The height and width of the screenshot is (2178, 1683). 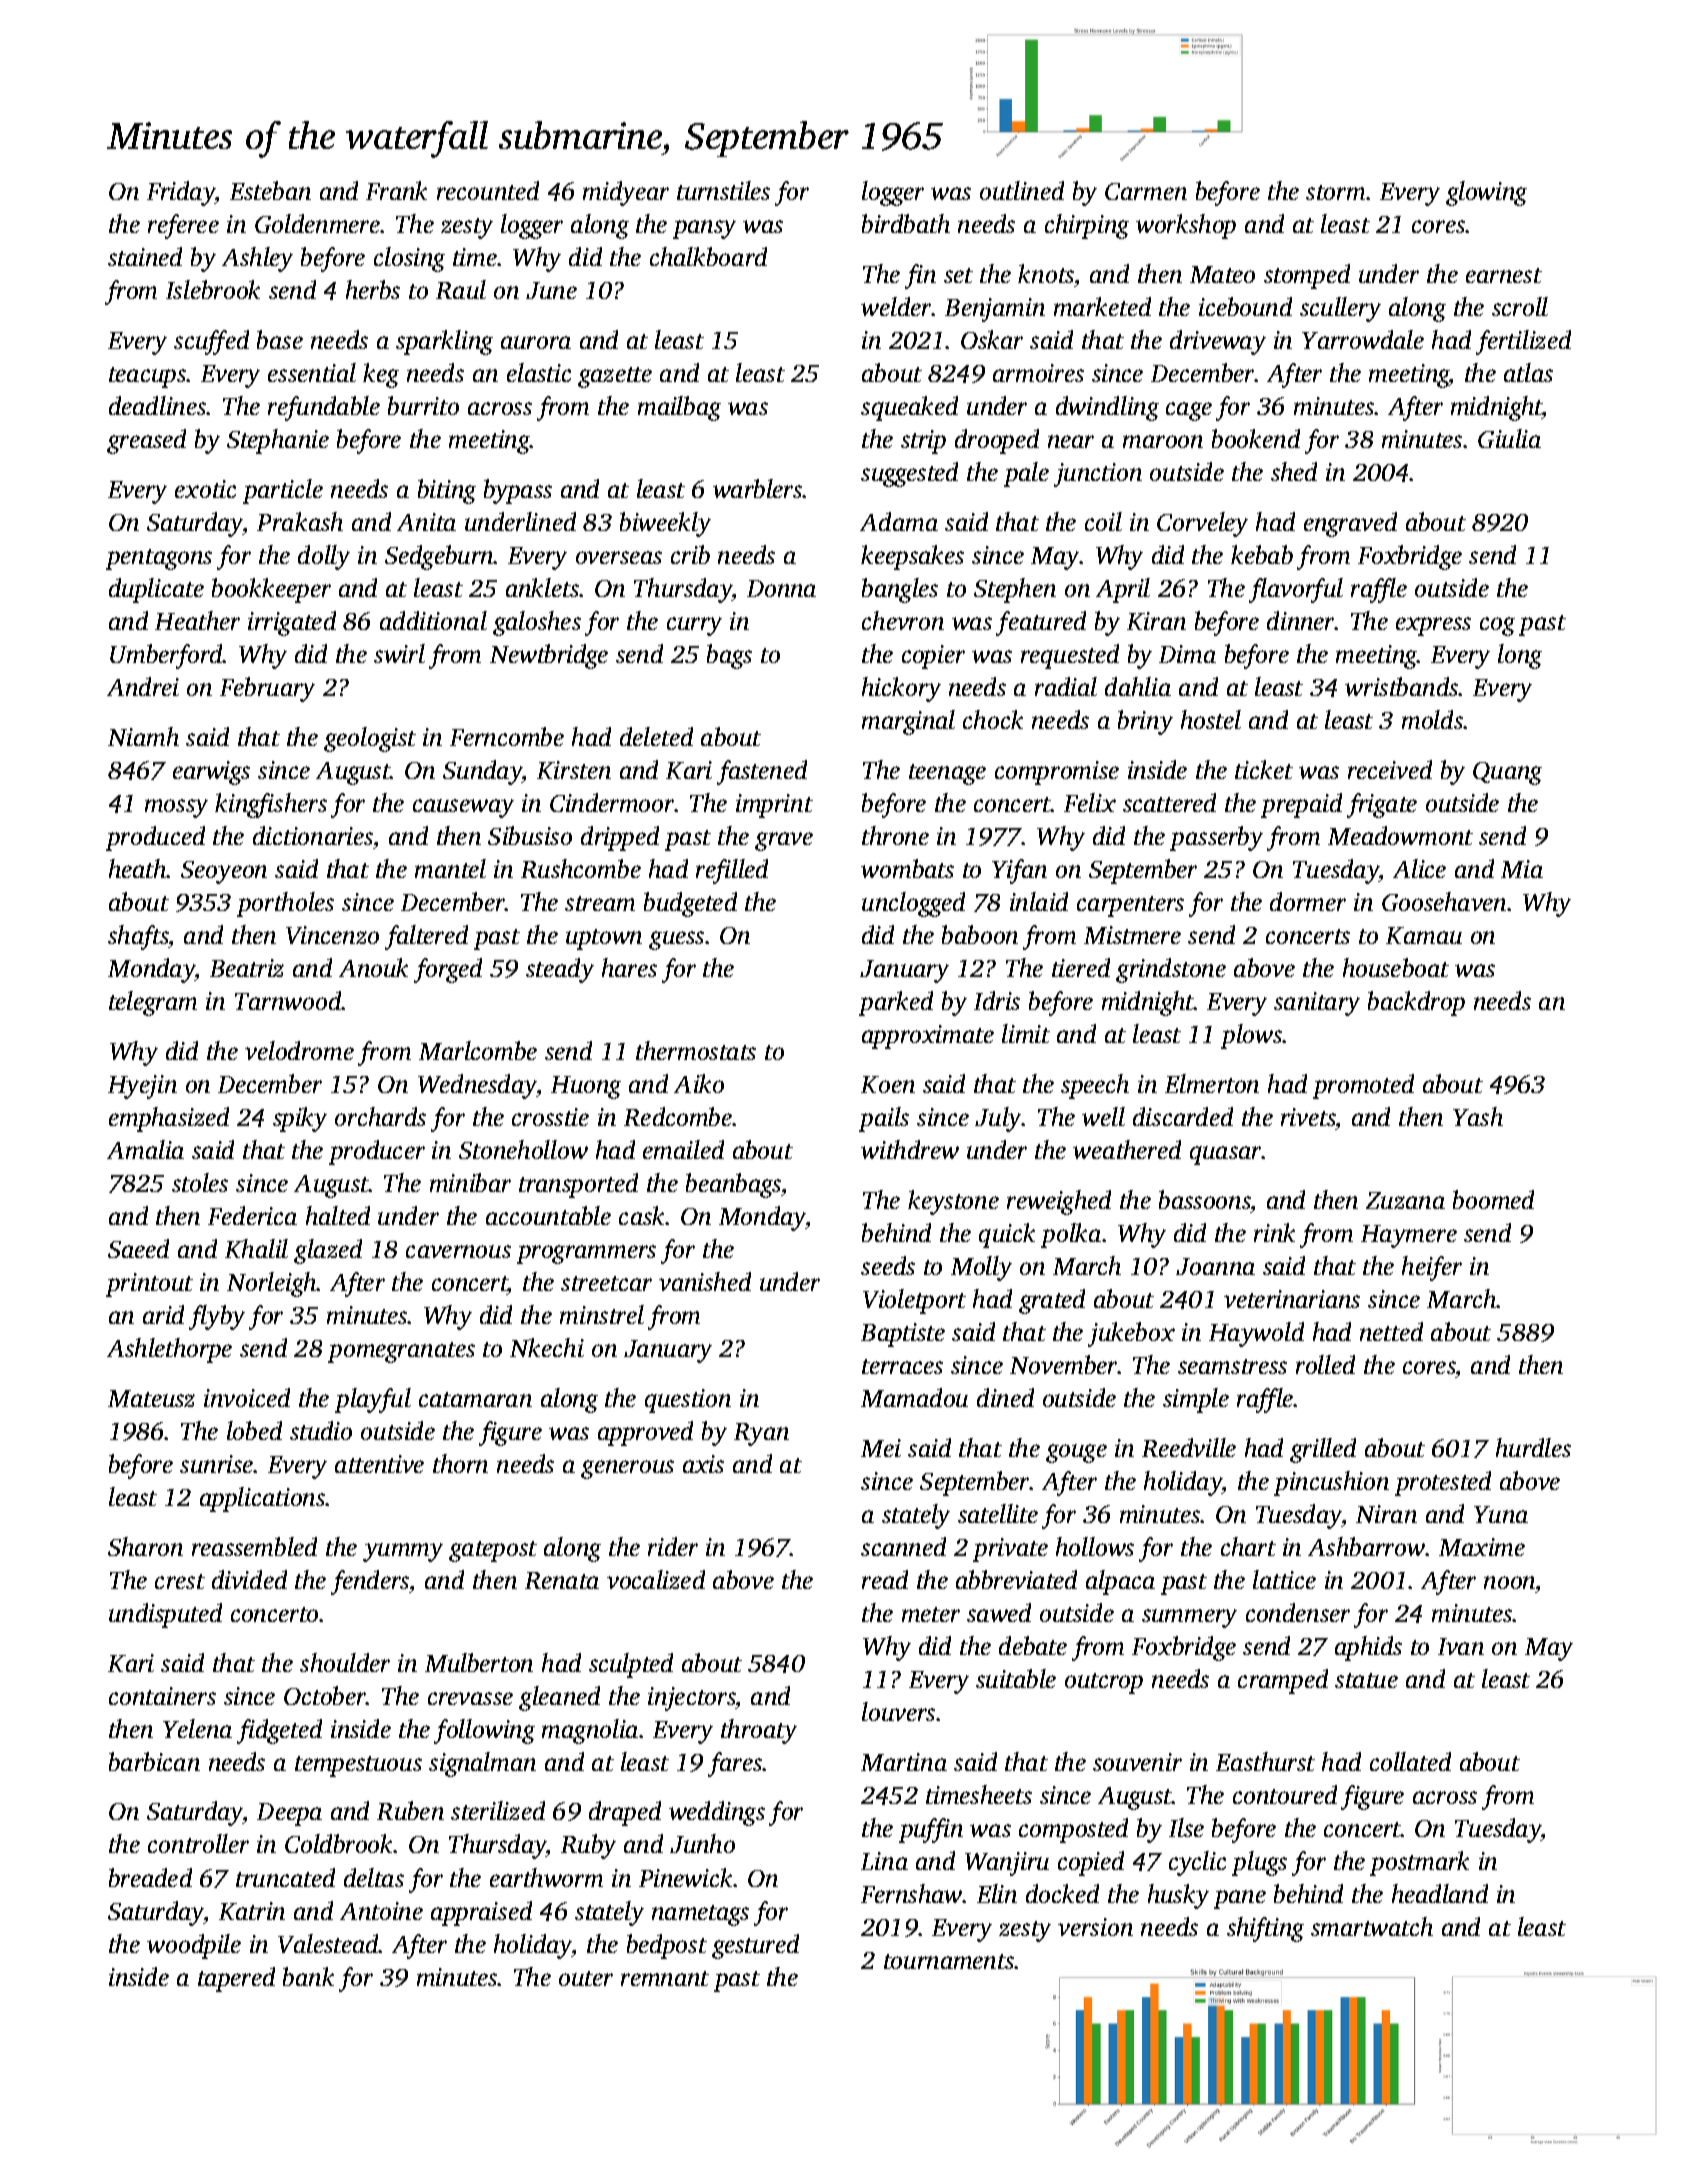 I want to click on shafts, so click(x=138, y=937).
